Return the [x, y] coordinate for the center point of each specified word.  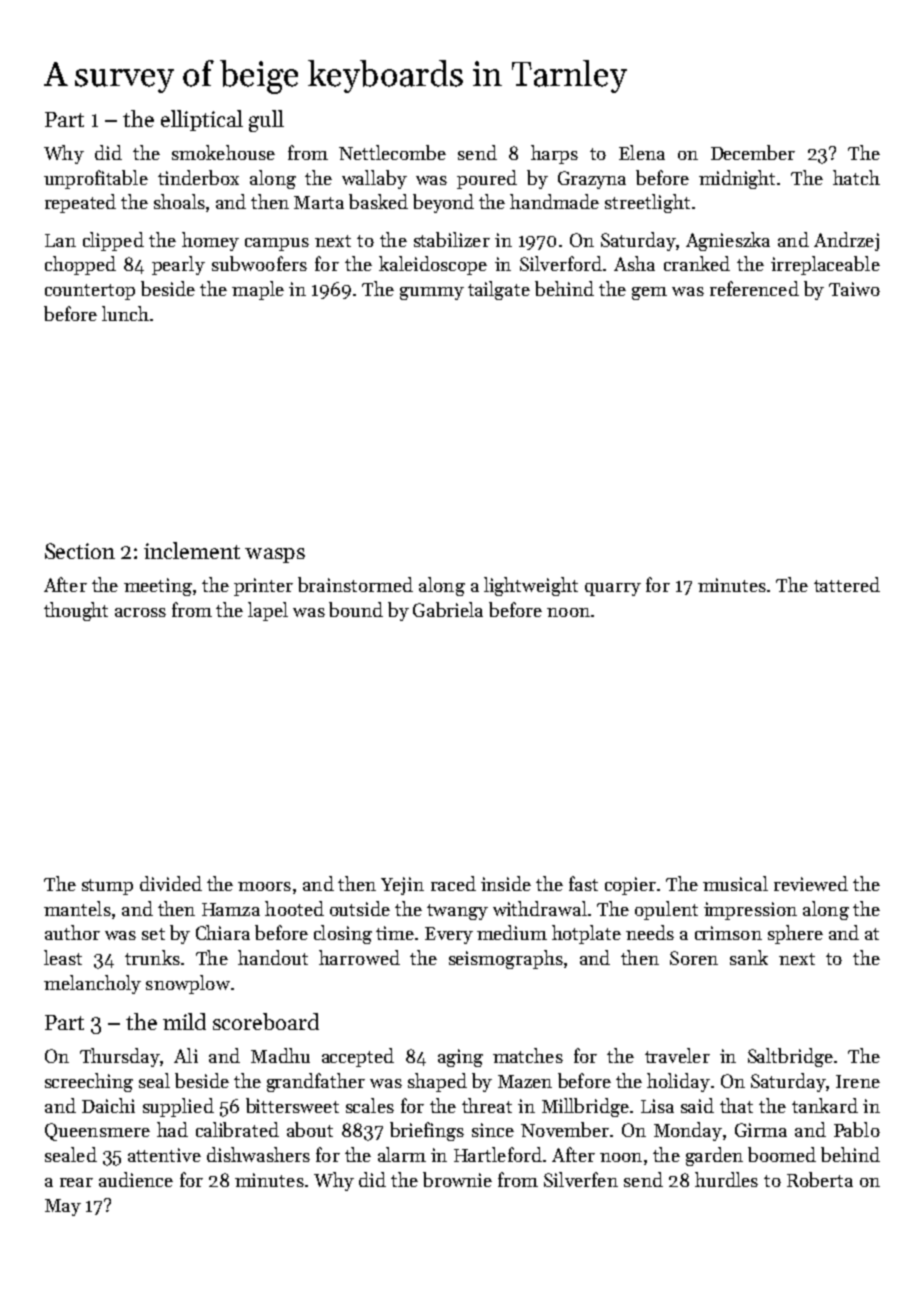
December [753, 152]
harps [554, 154]
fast [583, 883]
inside [506, 883]
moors [264, 886]
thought [76, 611]
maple [258, 290]
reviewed [811, 883]
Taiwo [854, 289]
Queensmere [97, 1132]
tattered [847, 584]
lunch [125, 313]
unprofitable [96, 179]
